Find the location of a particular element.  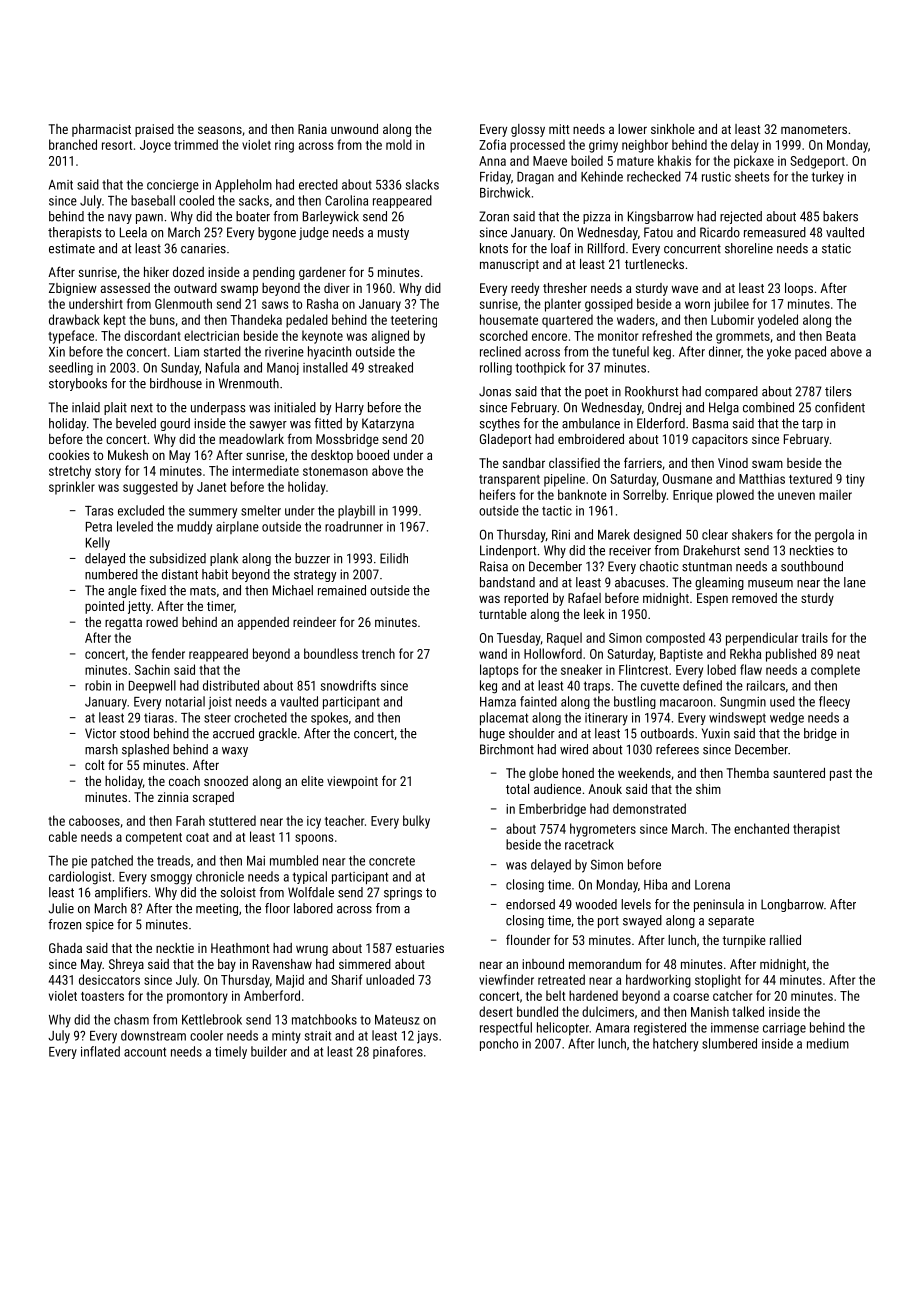

manometers is located at coordinates (814, 129).
